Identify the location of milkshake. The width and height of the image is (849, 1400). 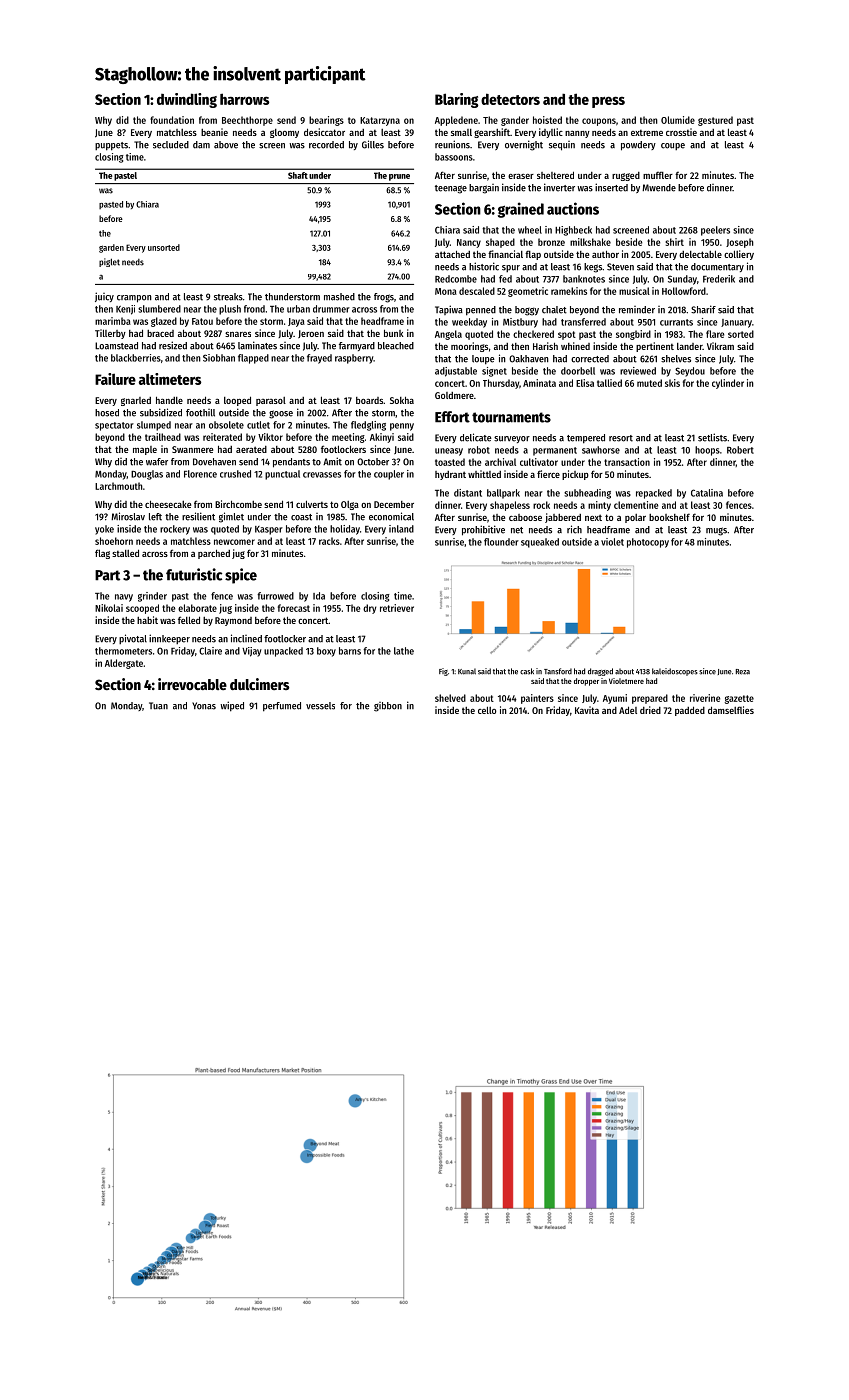
(590, 242).
